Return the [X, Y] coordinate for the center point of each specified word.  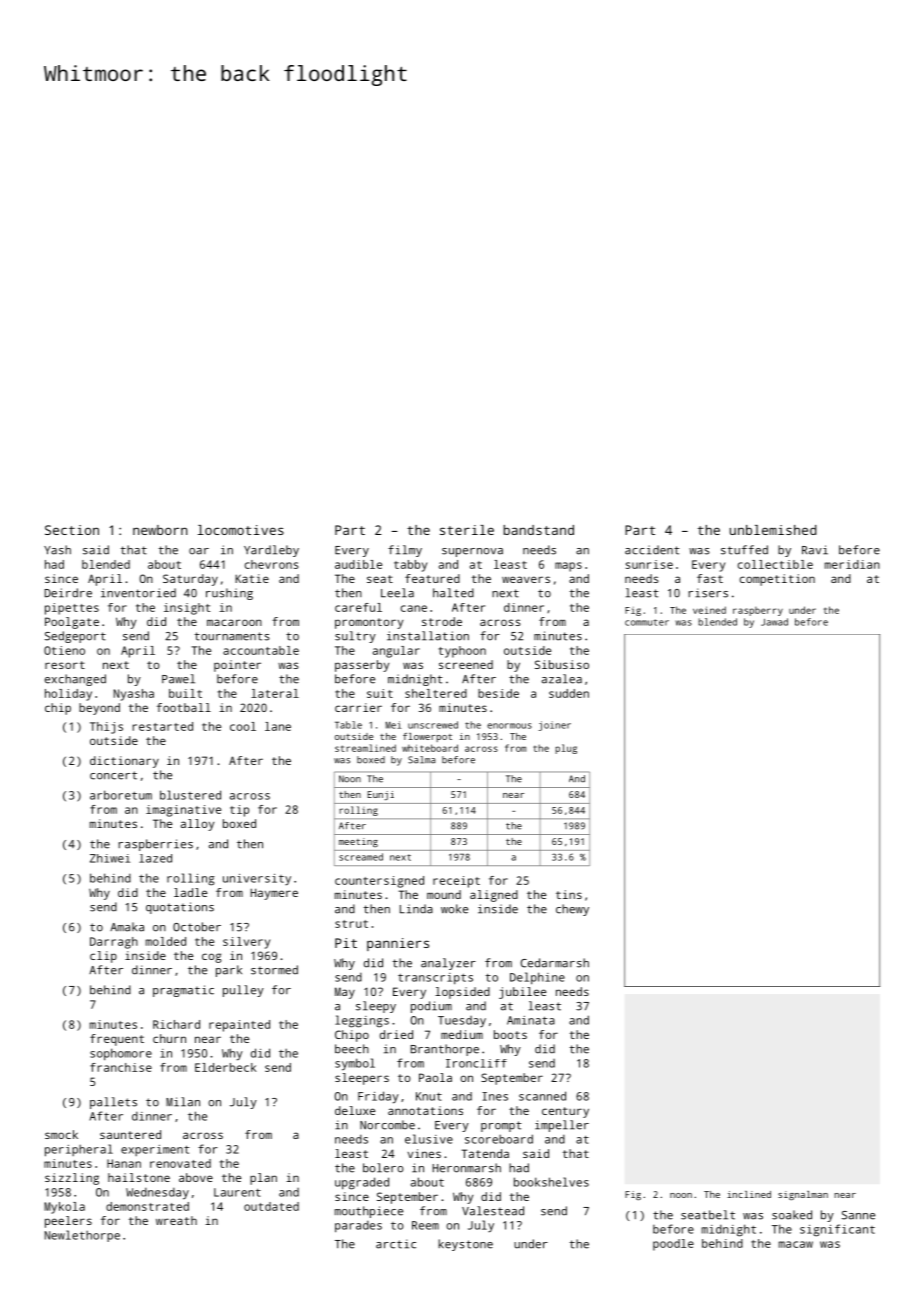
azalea [562, 679]
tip [239, 811]
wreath [176, 1220]
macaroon [234, 622]
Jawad [774, 622]
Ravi [815, 550]
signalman [803, 1195]
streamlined [365, 748]
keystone [465, 1245]
